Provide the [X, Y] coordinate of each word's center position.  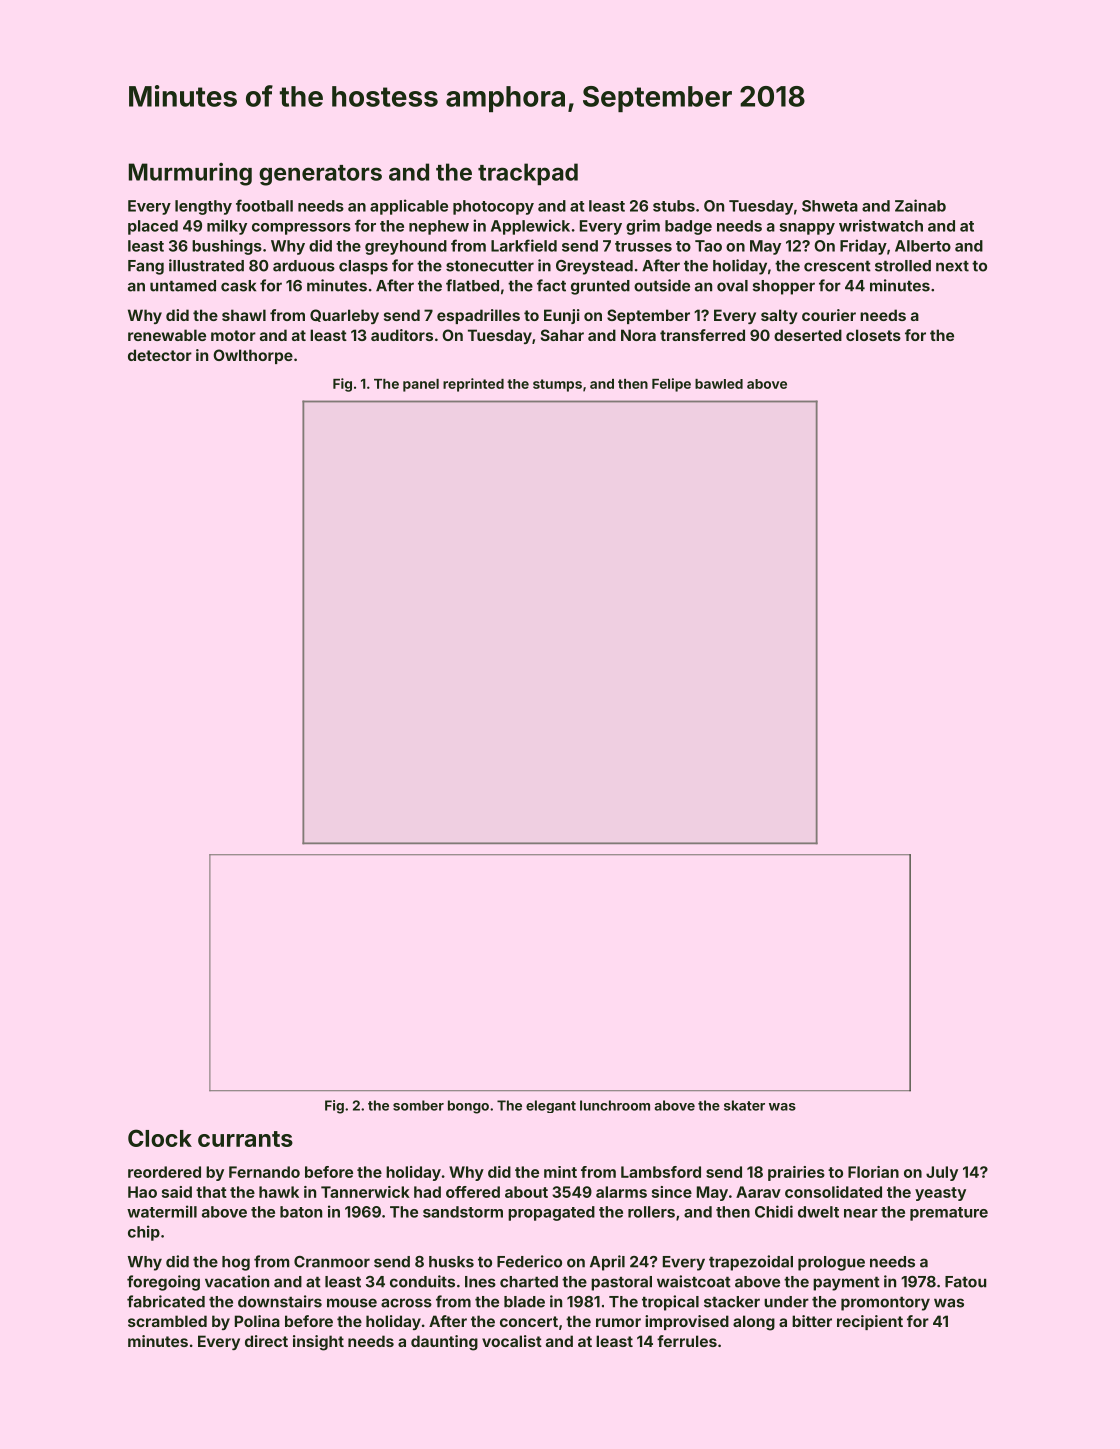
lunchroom [615, 1105]
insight [318, 1343]
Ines [480, 1282]
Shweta [830, 206]
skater [744, 1105]
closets [873, 335]
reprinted [473, 385]
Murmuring [190, 174]
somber [418, 1105]
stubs [674, 206]
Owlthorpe [253, 356]
